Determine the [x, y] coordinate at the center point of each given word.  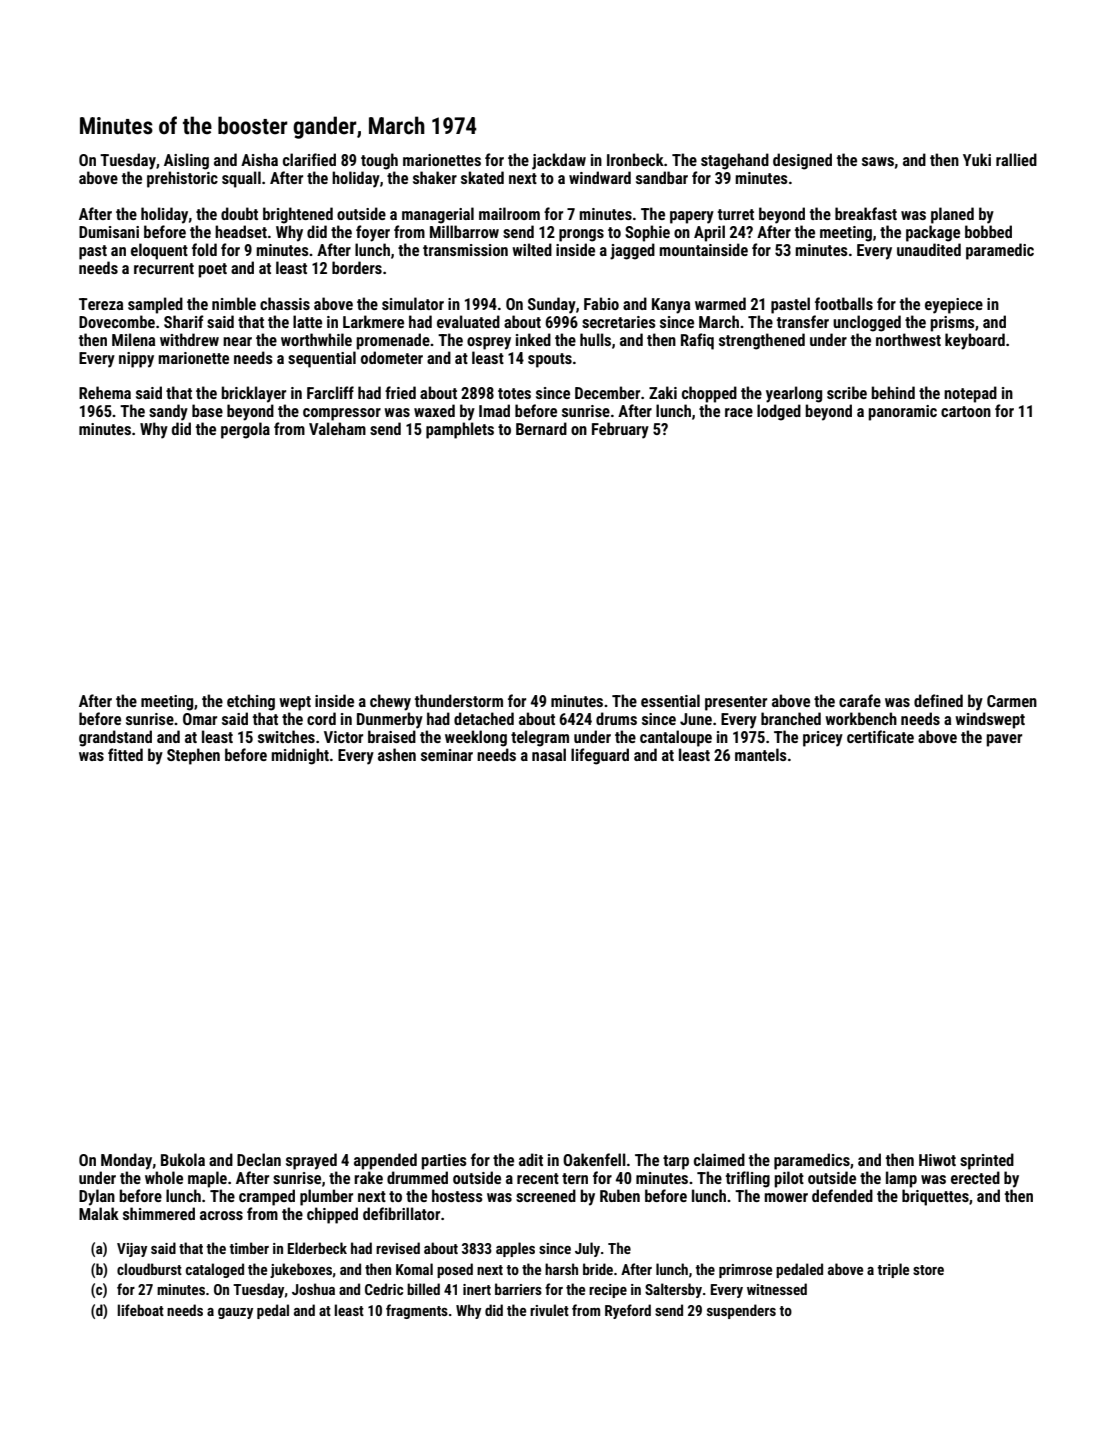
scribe [847, 392]
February [620, 430]
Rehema [105, 392]
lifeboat [141, 1310]
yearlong [794, 394]
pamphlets [460, 430]
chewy [390, 702]
